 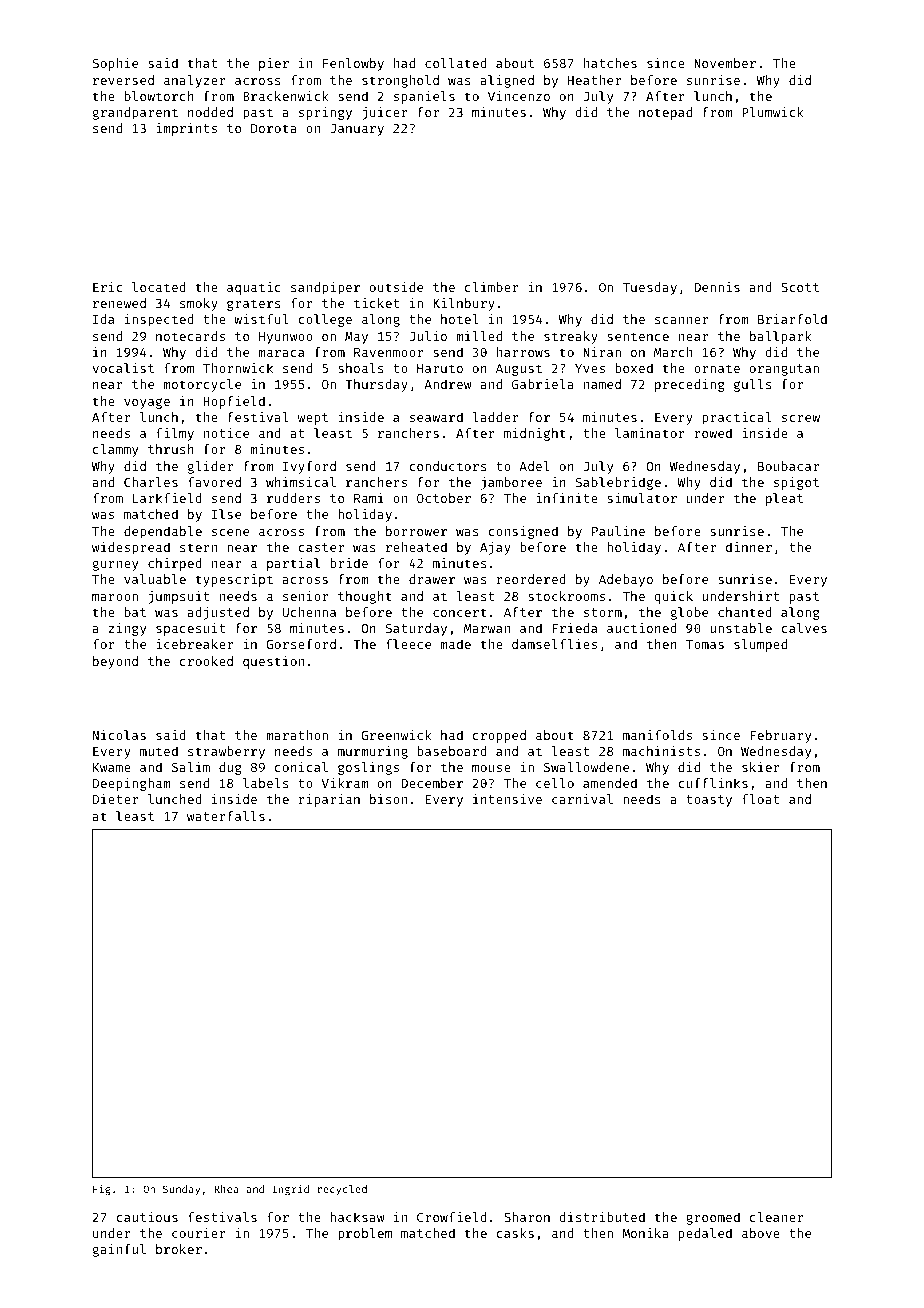 What do you see at coordinates (776, 1217) in the page?
I see `cleaner` at bounding box center [776, 1217].
